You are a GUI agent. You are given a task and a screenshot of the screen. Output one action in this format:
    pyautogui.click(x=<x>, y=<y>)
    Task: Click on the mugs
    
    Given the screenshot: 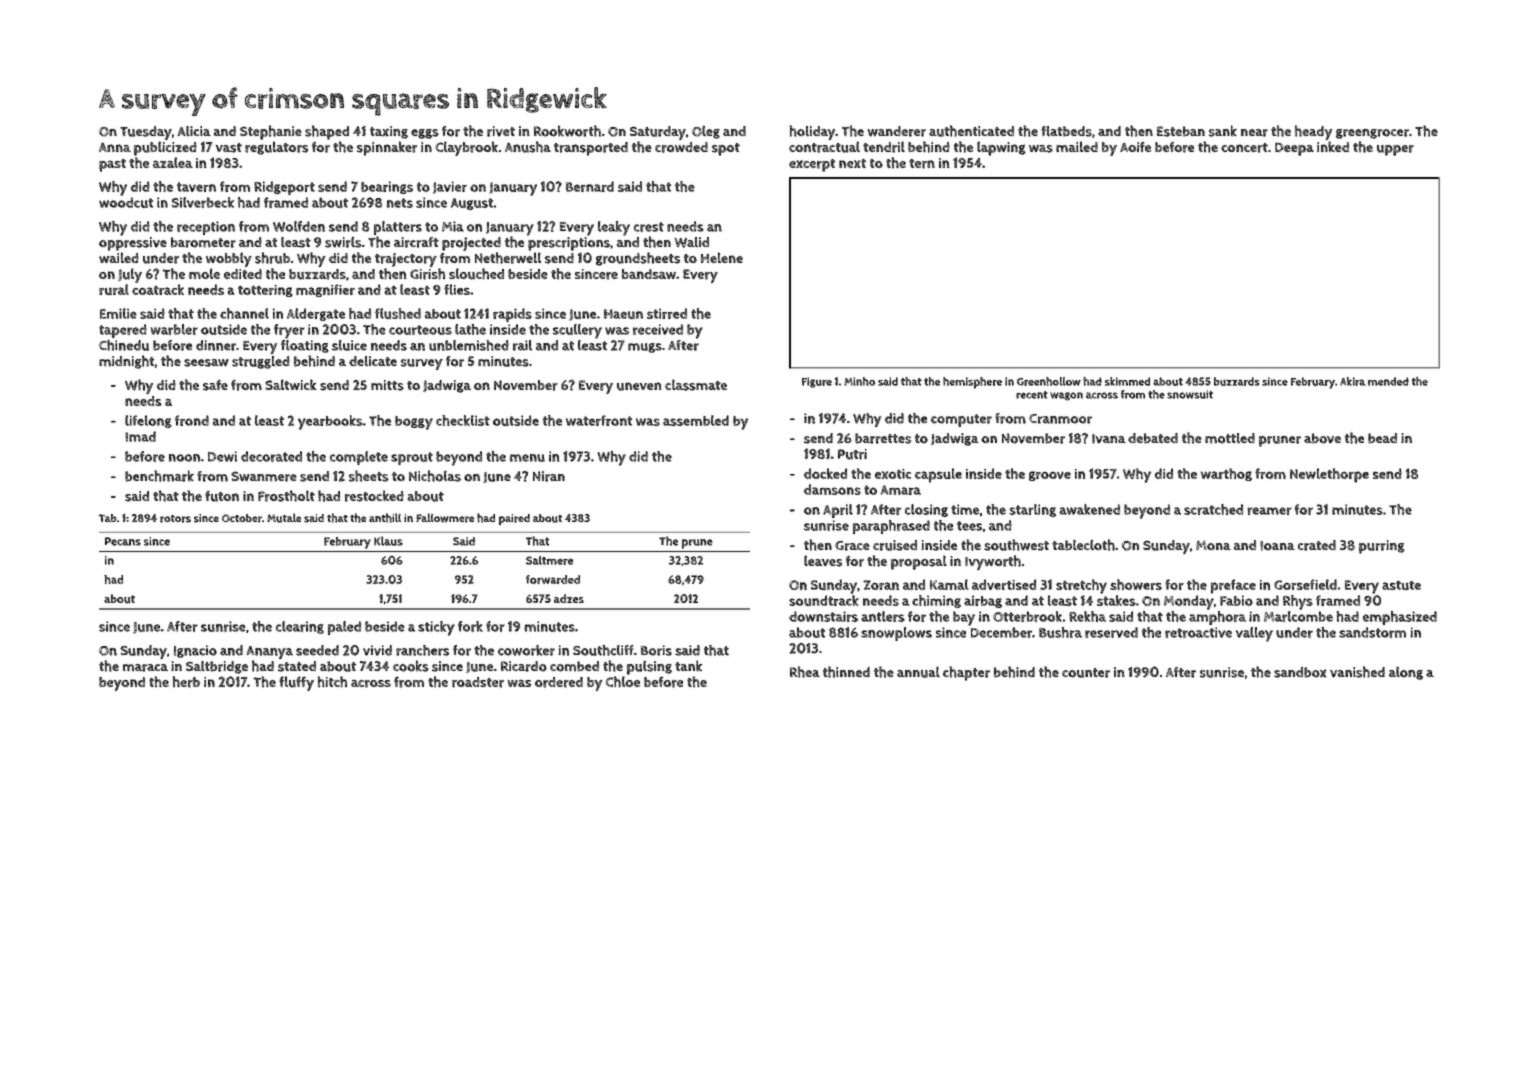 What is the action you would take?
    pyautogui.click(x=645, y=348)
